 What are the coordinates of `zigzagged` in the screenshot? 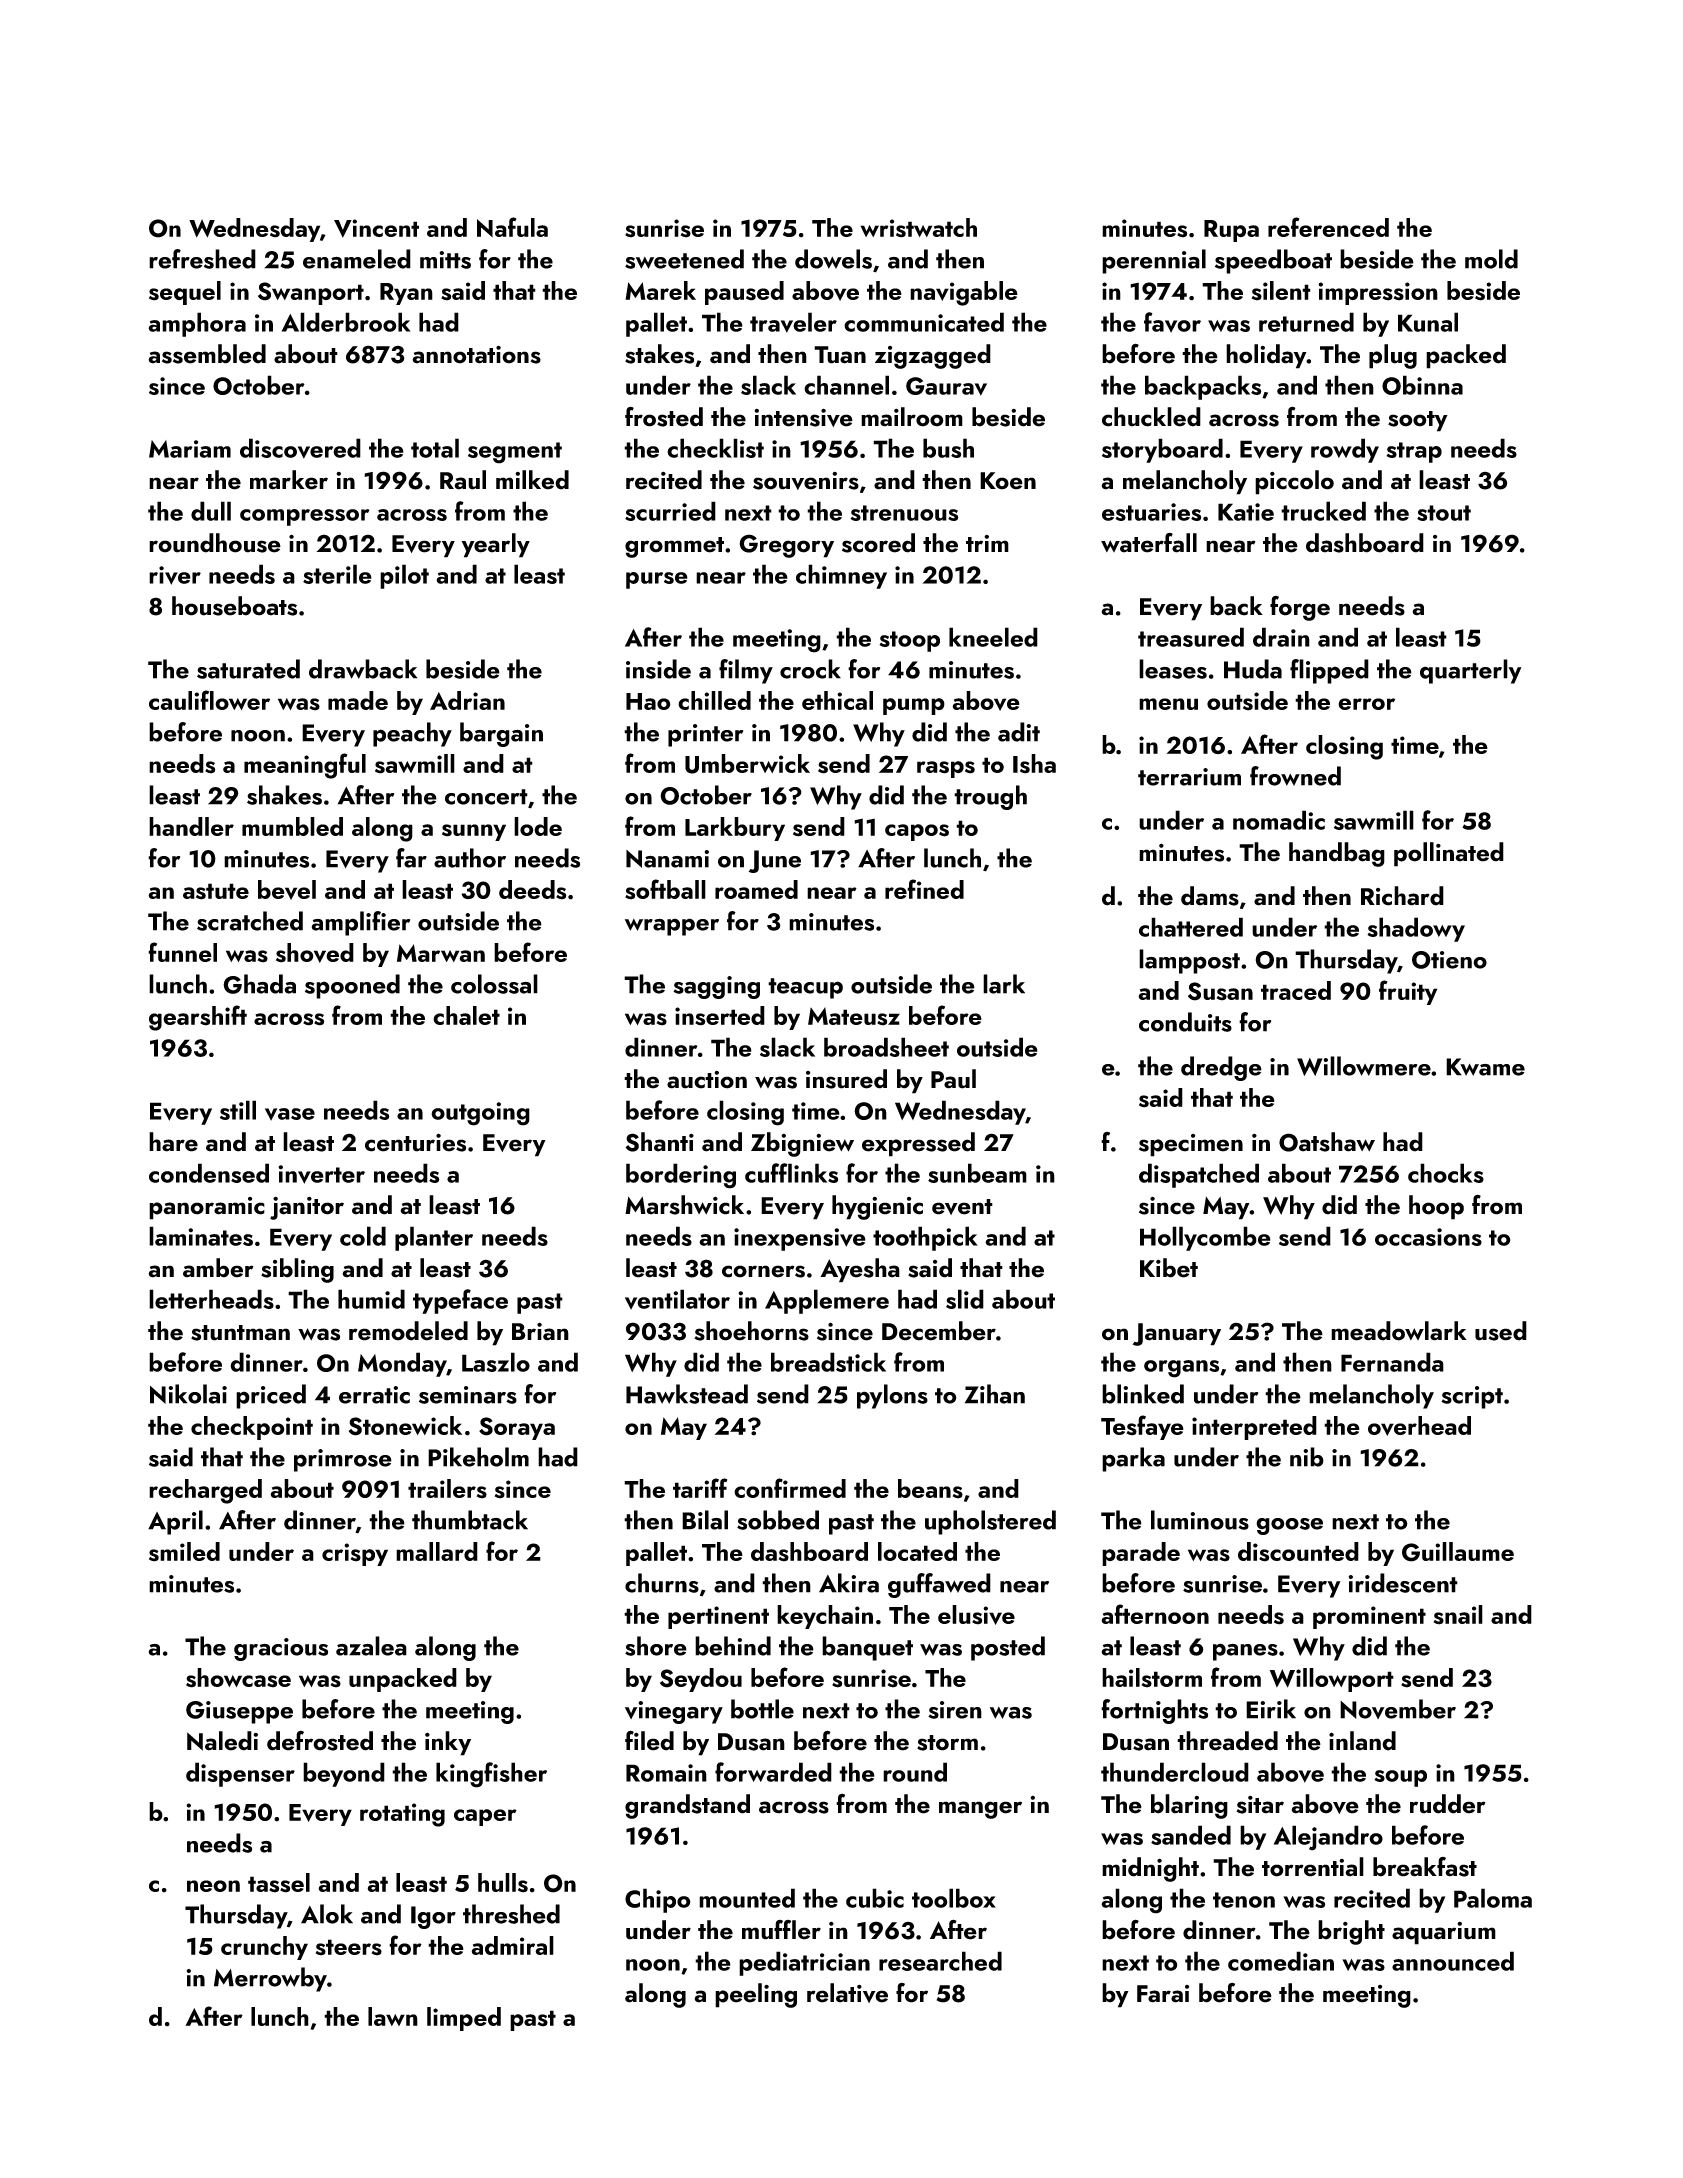 It's located at (933, 356).
